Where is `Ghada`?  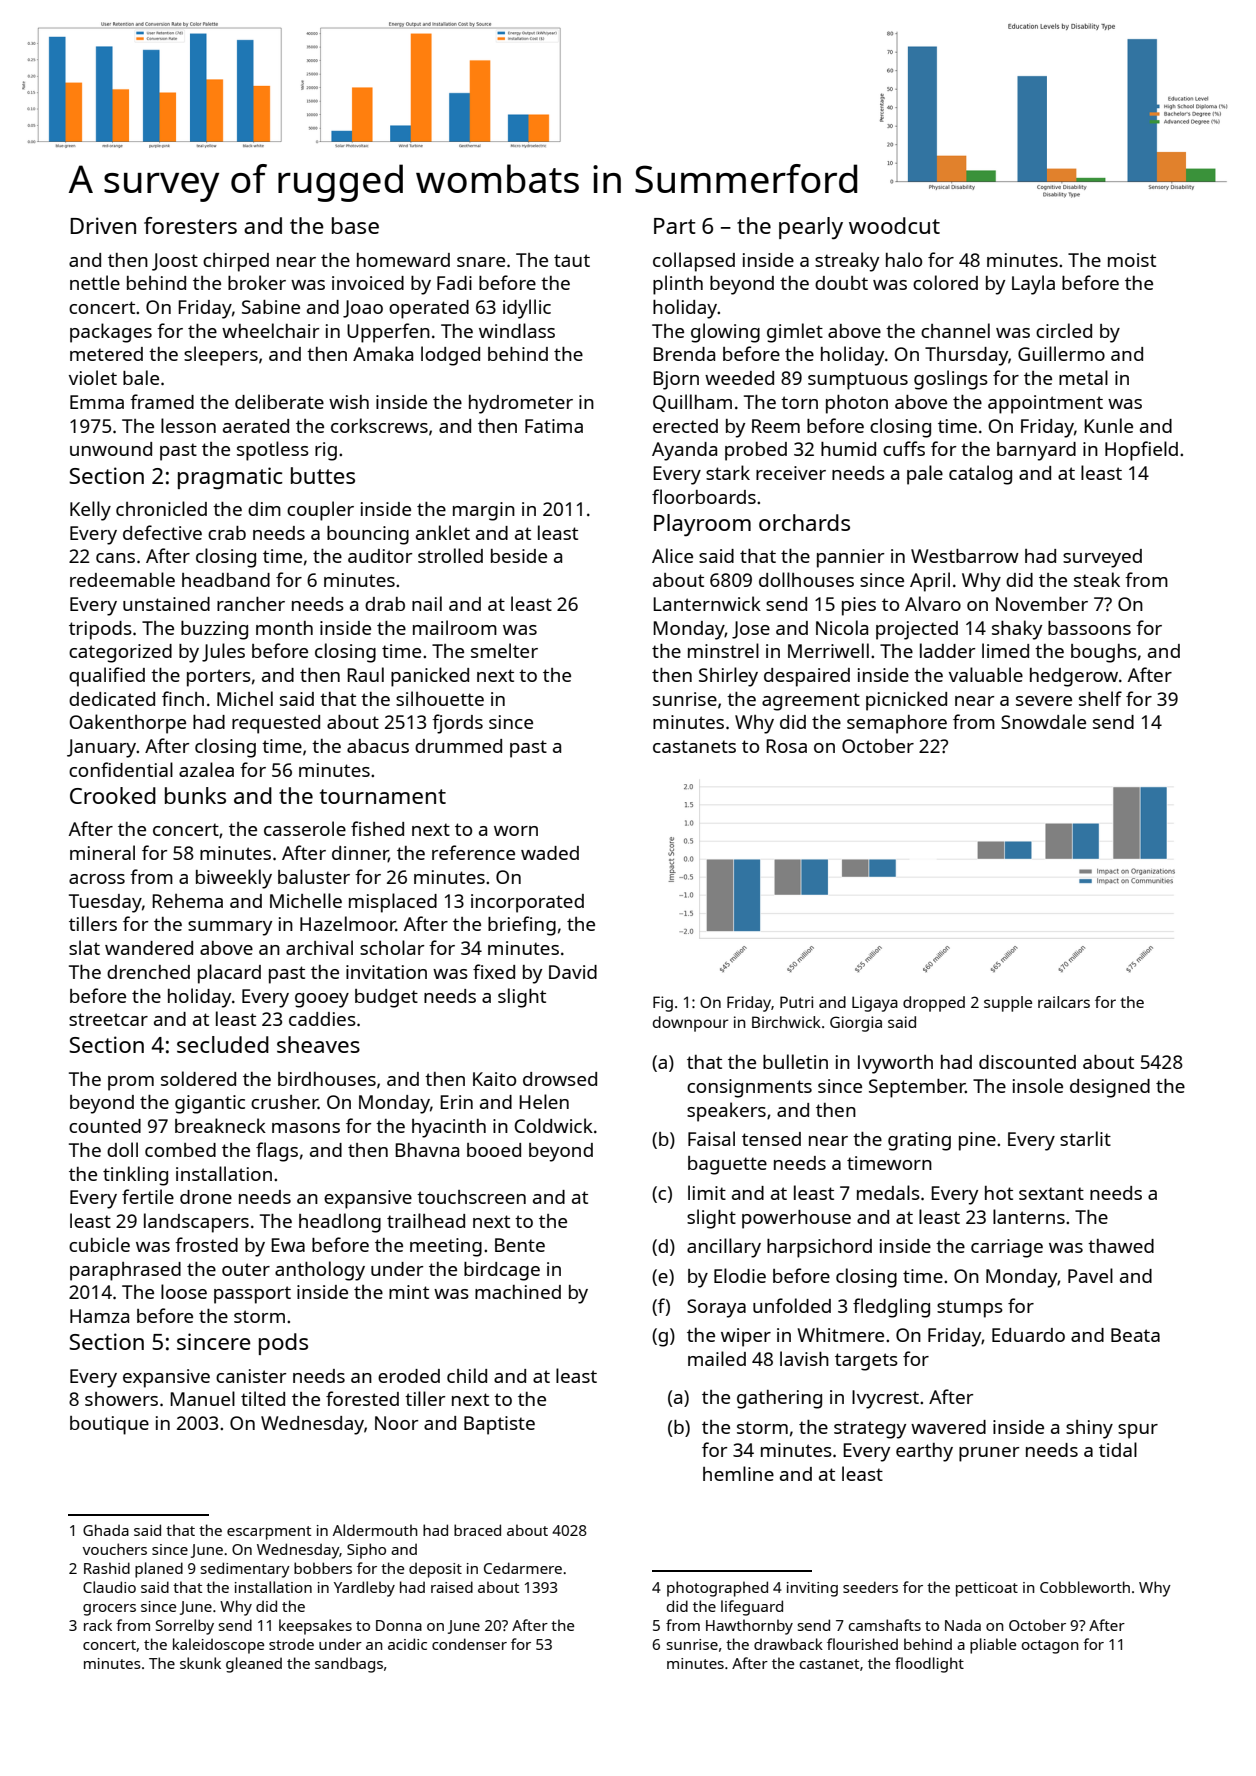
Ghada is located at coordinates (106, 1530).
